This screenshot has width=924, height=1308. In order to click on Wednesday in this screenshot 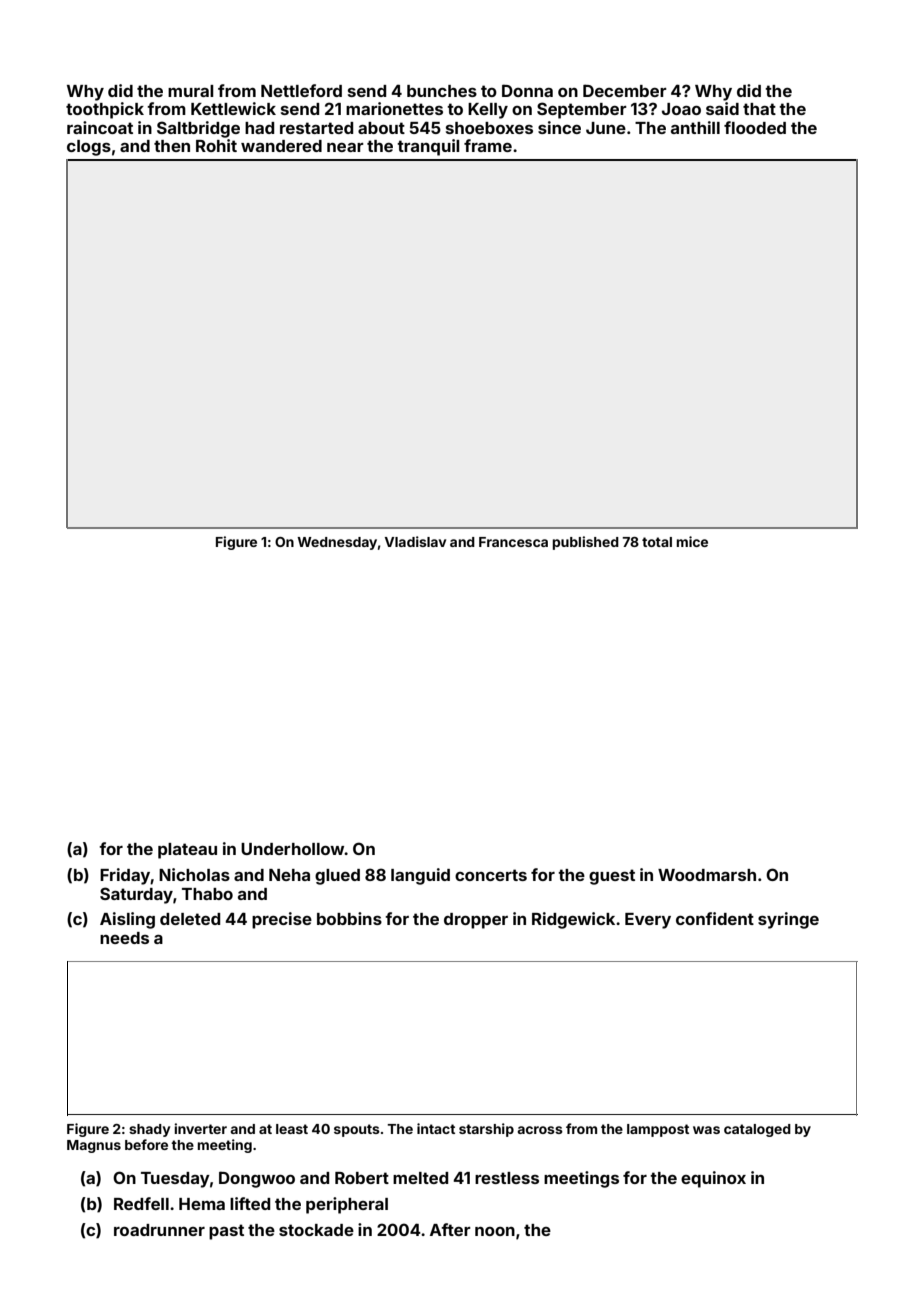, I will do `click(337, 543)`.
